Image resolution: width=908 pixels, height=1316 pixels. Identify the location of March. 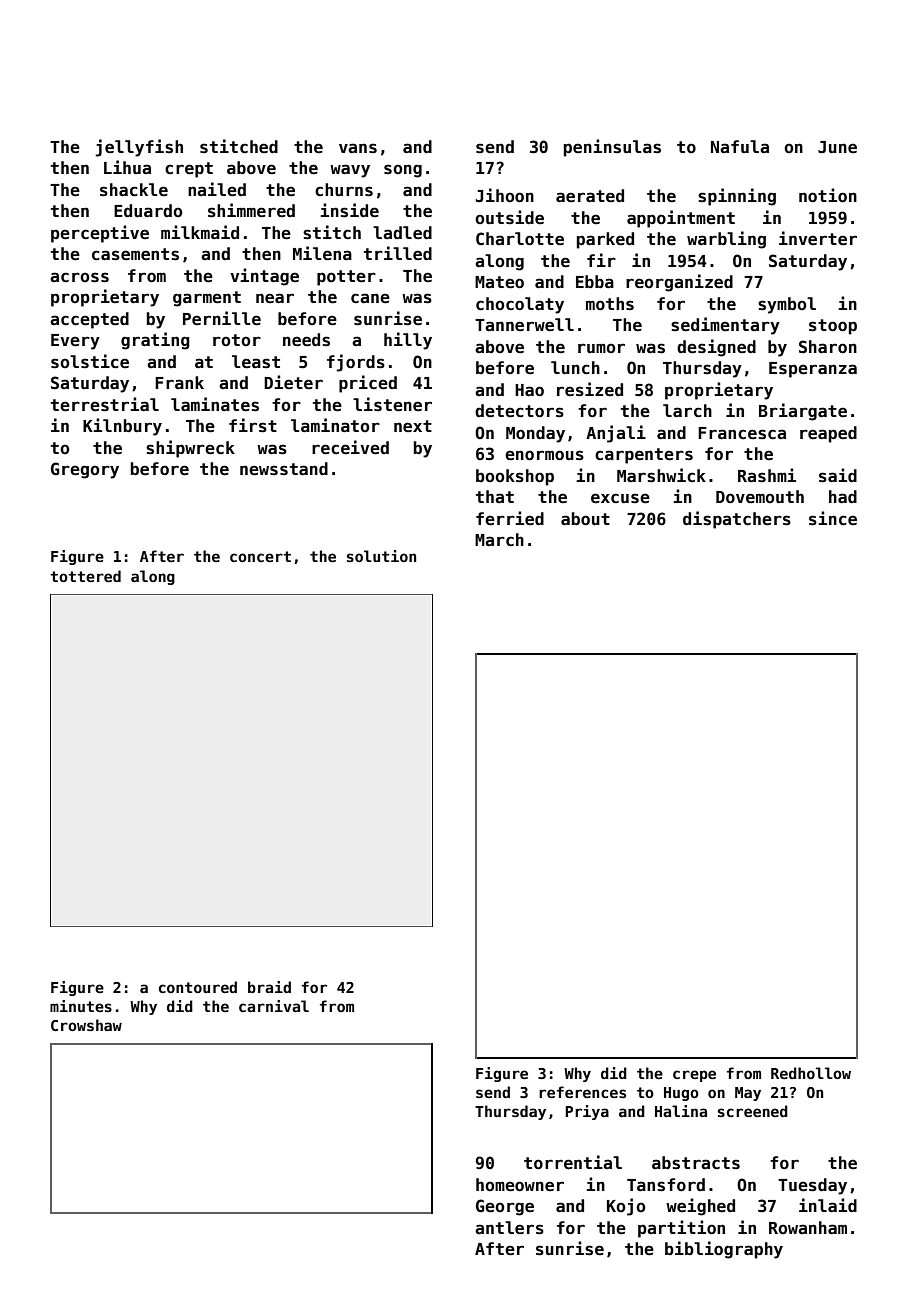
(499, 540).
